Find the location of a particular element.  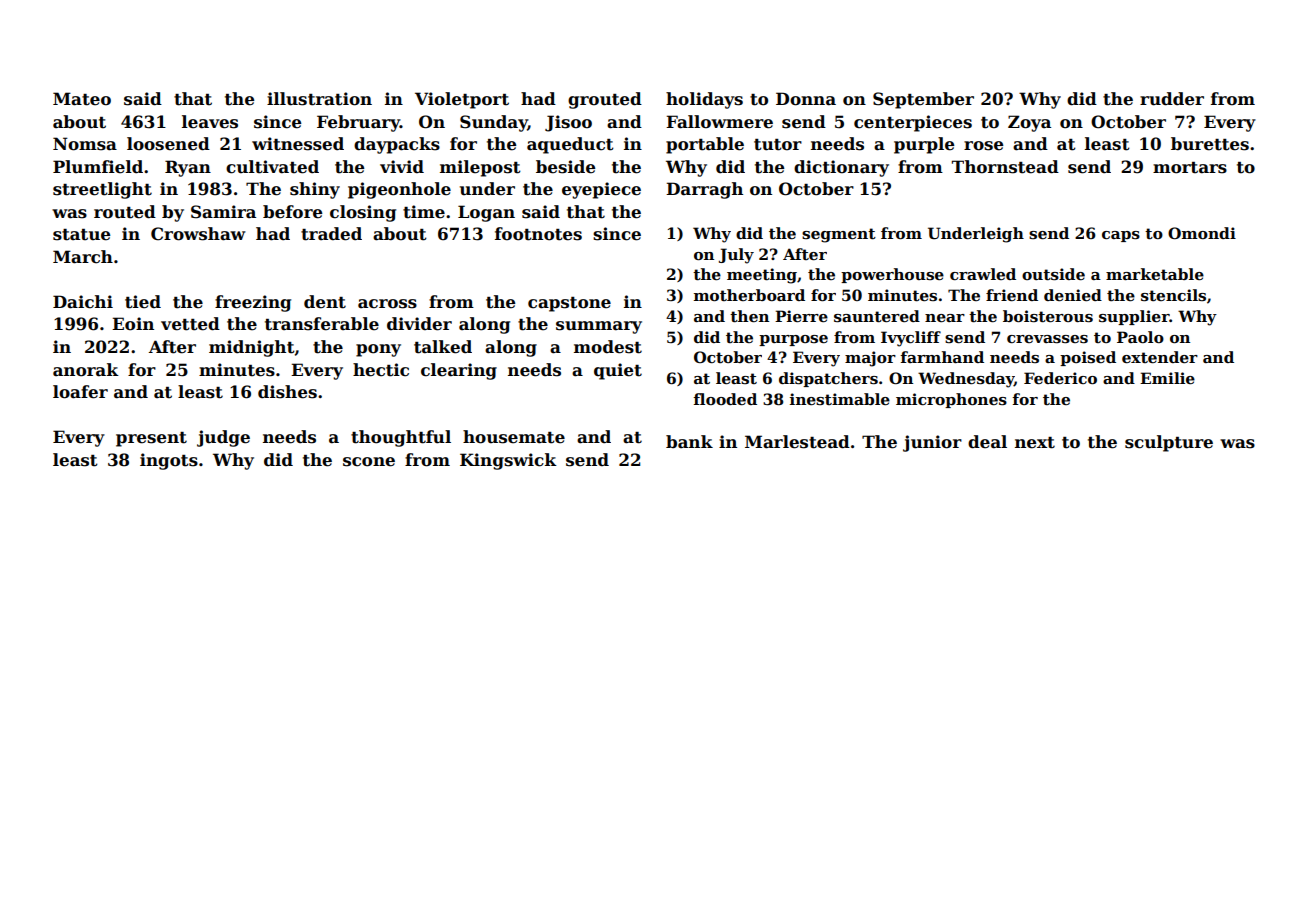

microphones is located at coordinates (951, 400).
